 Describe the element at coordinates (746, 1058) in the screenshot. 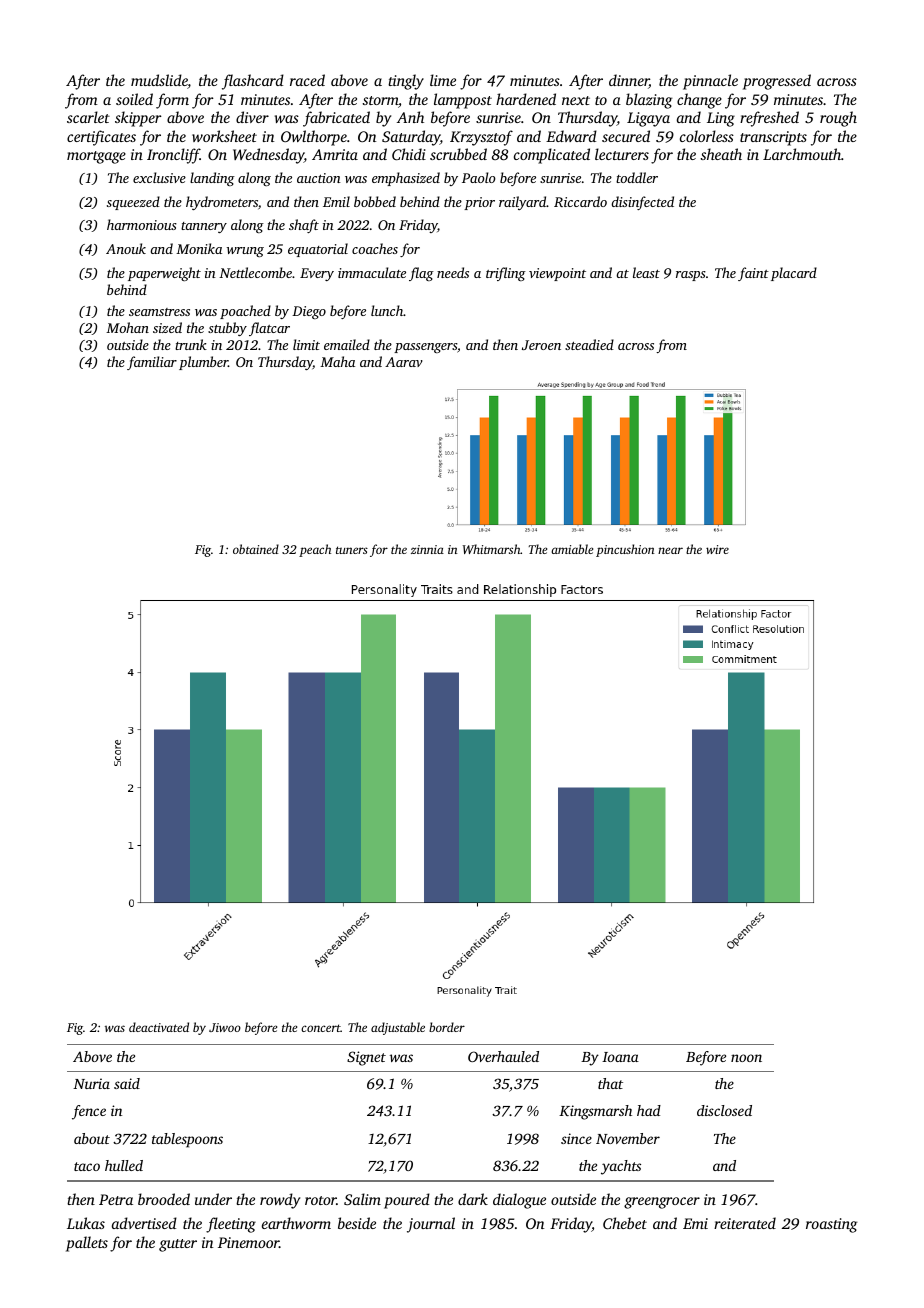

I see `noon` at that location.
